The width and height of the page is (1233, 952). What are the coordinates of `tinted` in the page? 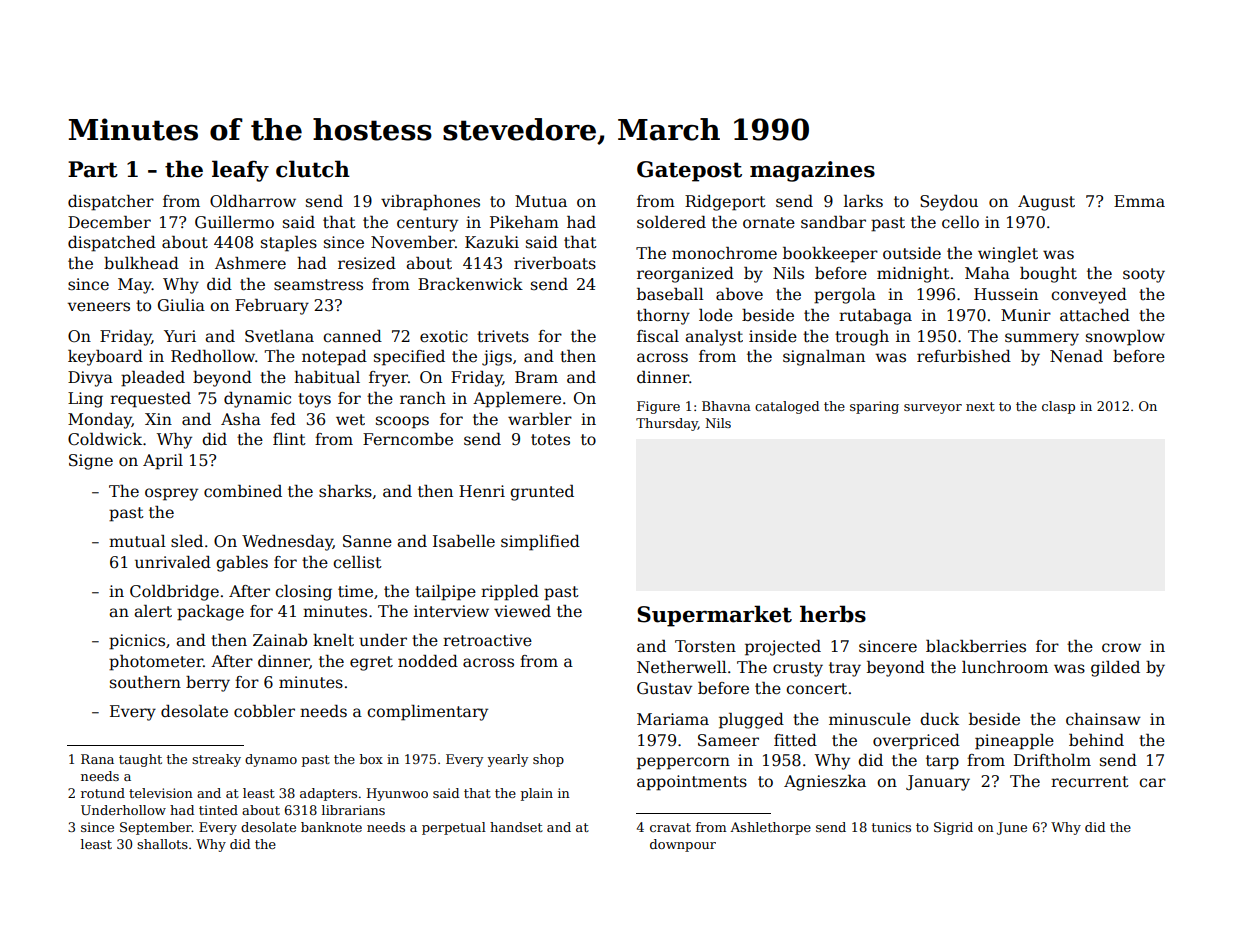 It's located at (218, 810).
